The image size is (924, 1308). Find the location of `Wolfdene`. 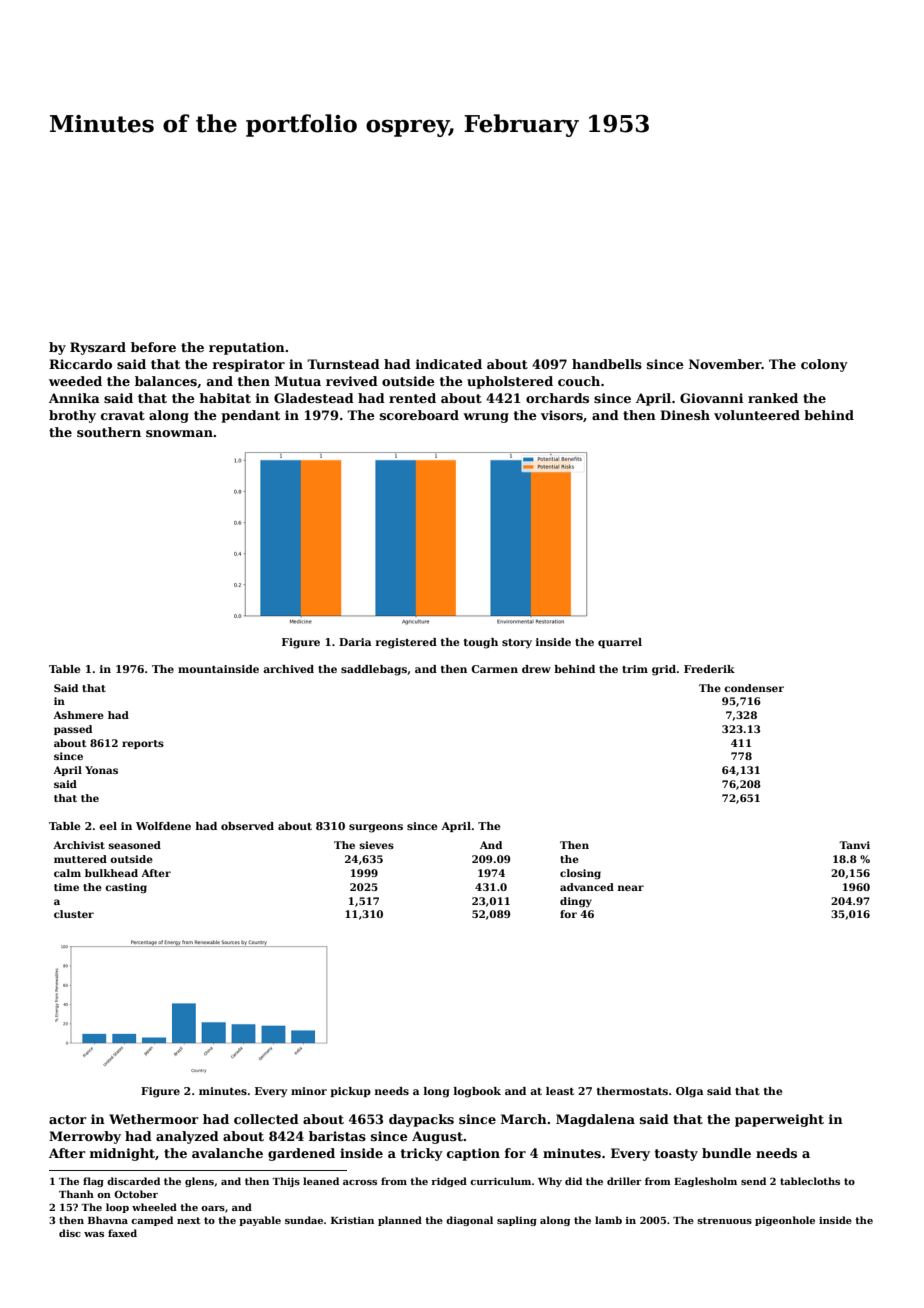

Wolfdene is located at coordinates (163, 826).
